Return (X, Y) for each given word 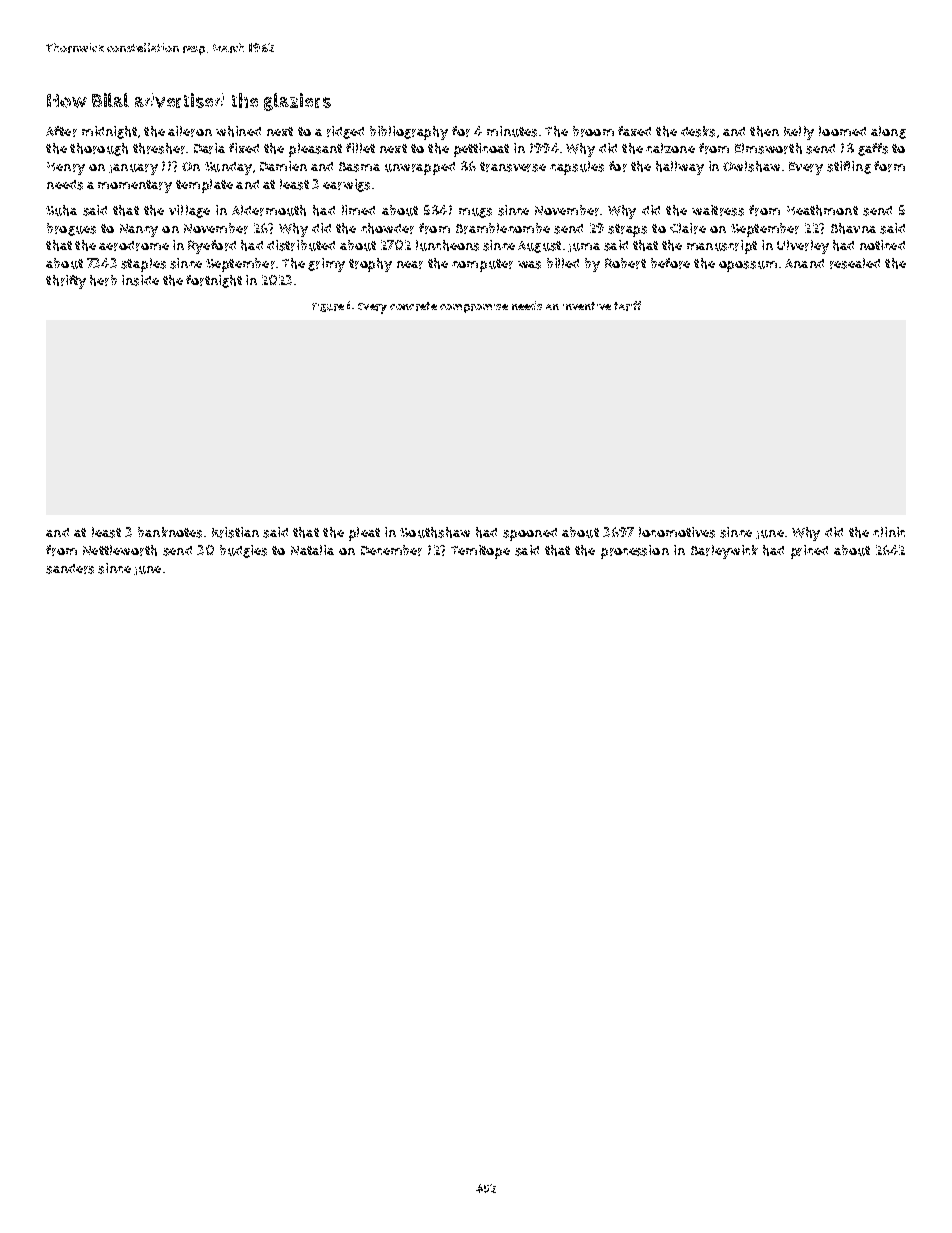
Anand (804, 263)
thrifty (66, 282)
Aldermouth (269, 210)
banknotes (170, 532)
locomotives (677, 532)
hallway (680, 168)
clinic (889, 532)
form (889, 166)
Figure (328, 307)
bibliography (409, 133)
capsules (577, 168)
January (133, 169)
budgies (243, 551)
